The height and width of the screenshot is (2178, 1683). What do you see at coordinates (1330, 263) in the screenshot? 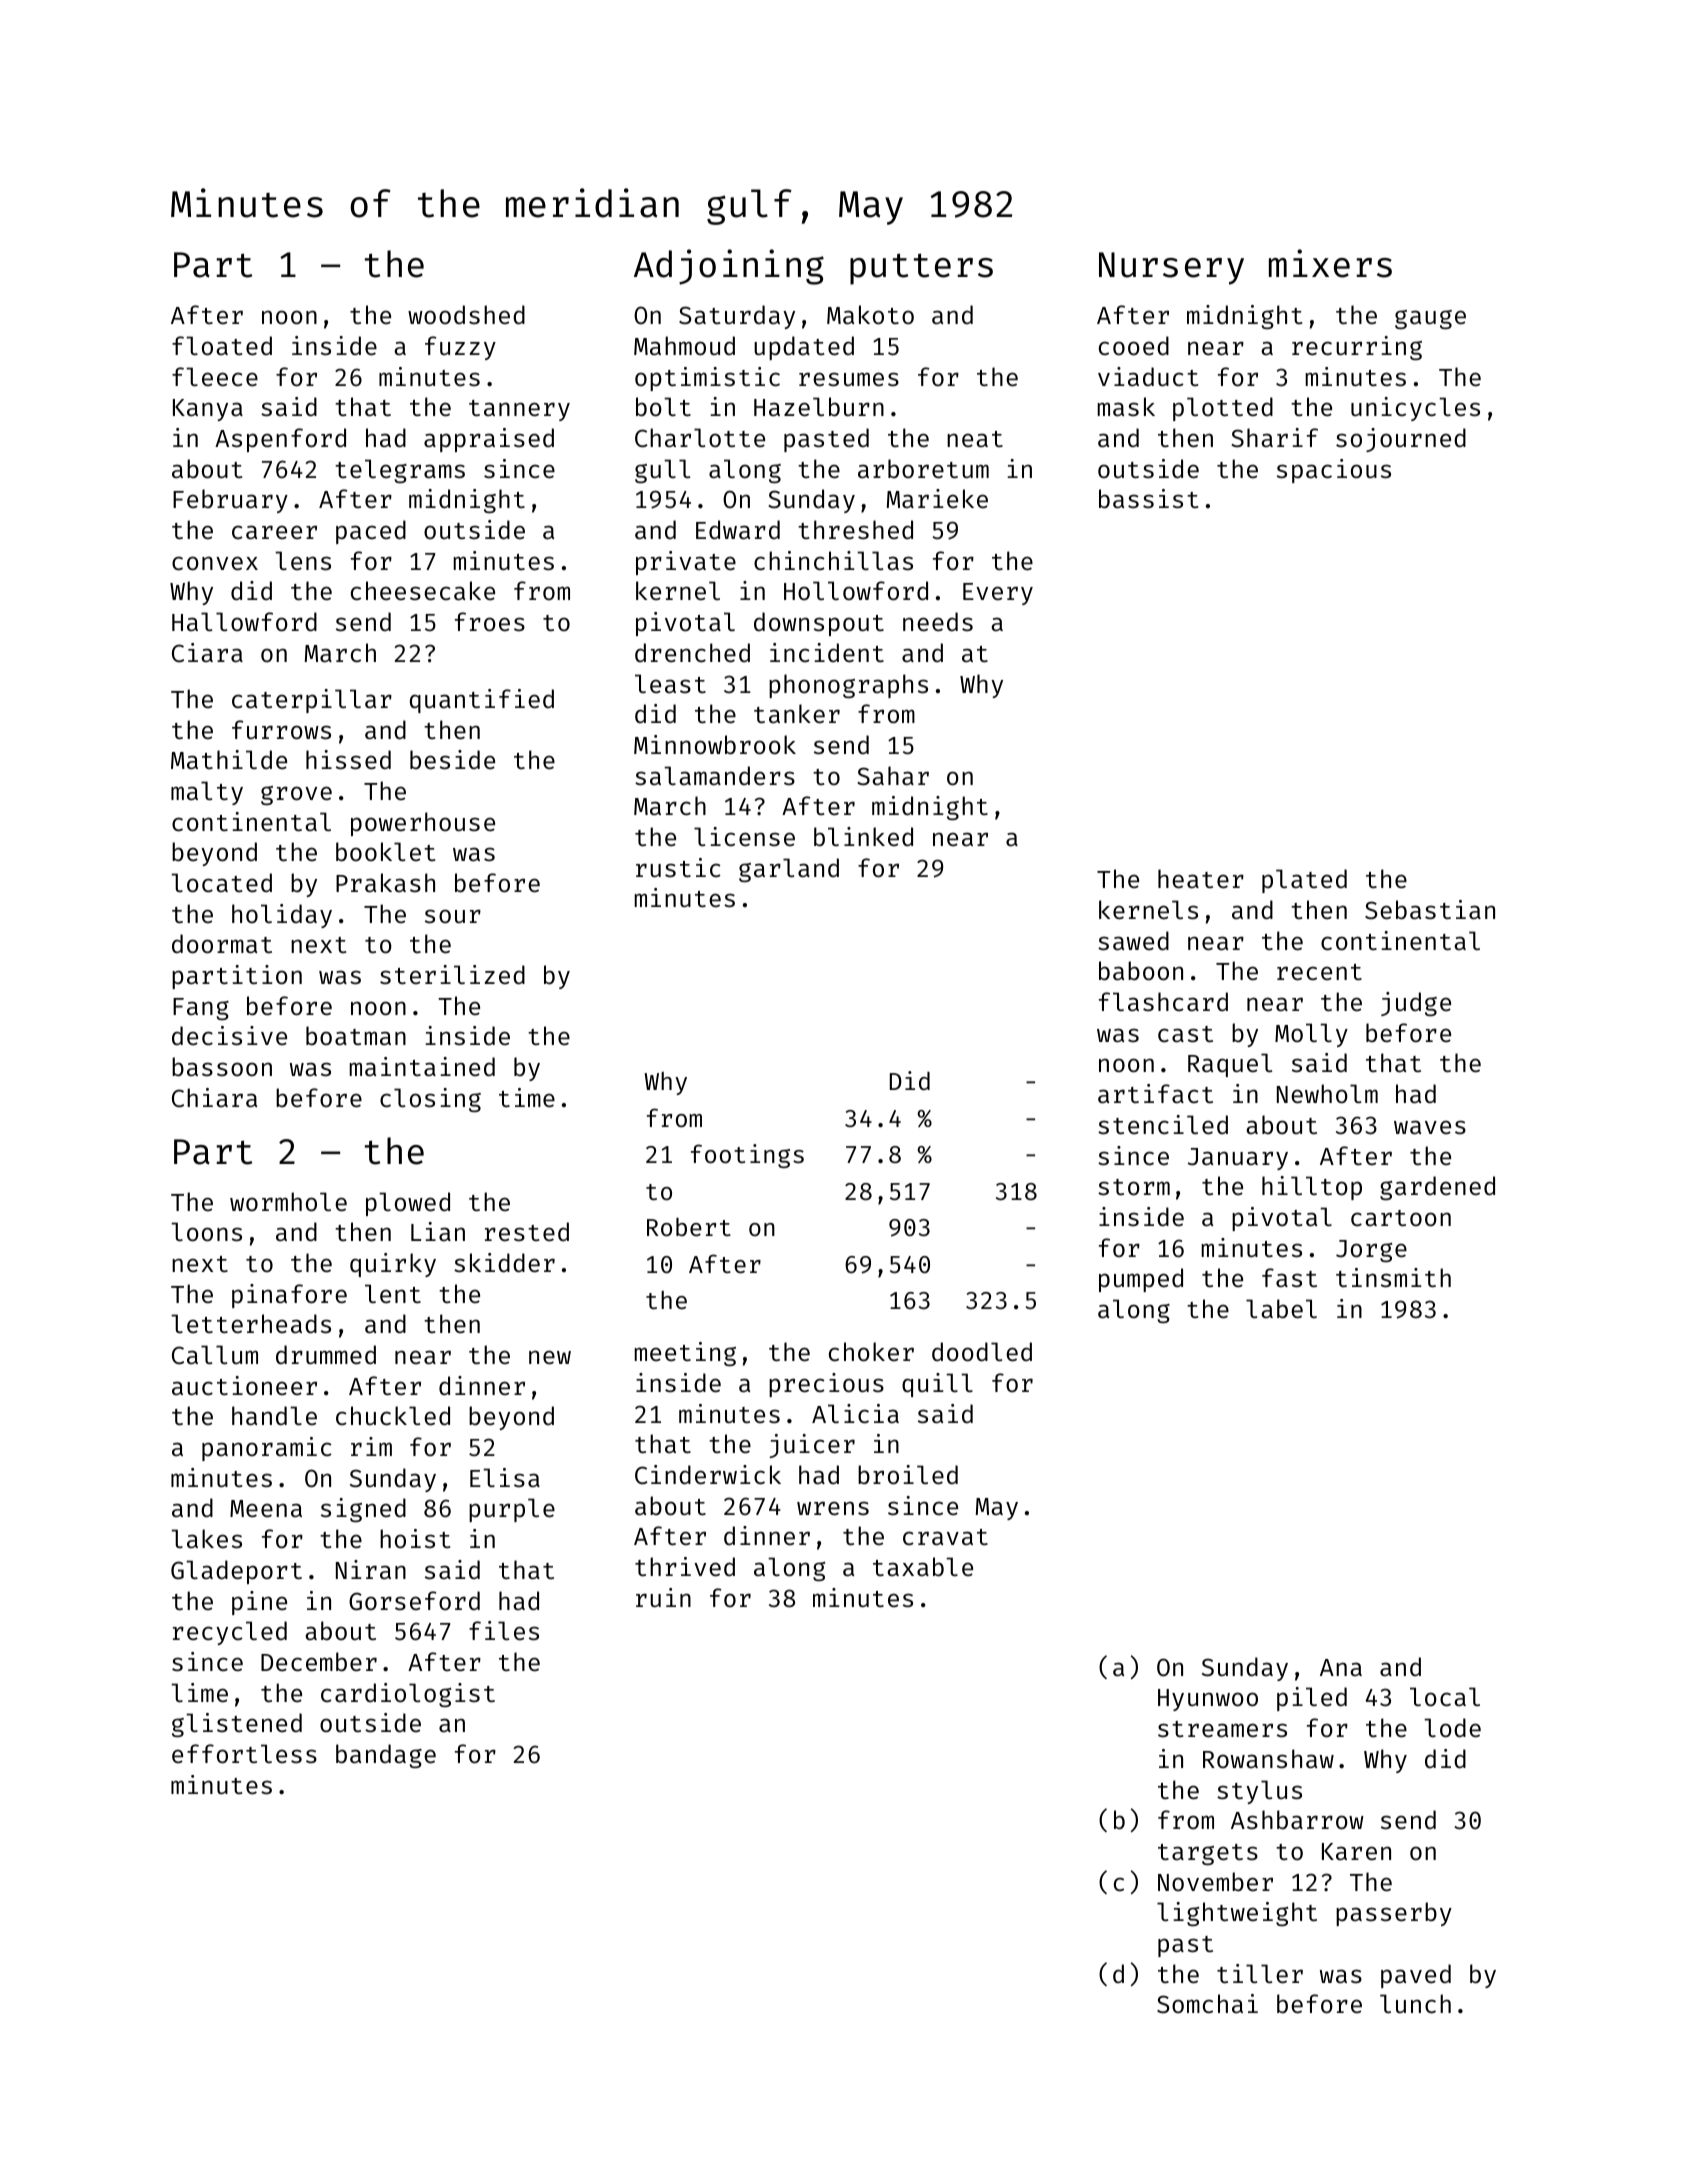
I see `mixers` at bounding box center [1330, 263].
